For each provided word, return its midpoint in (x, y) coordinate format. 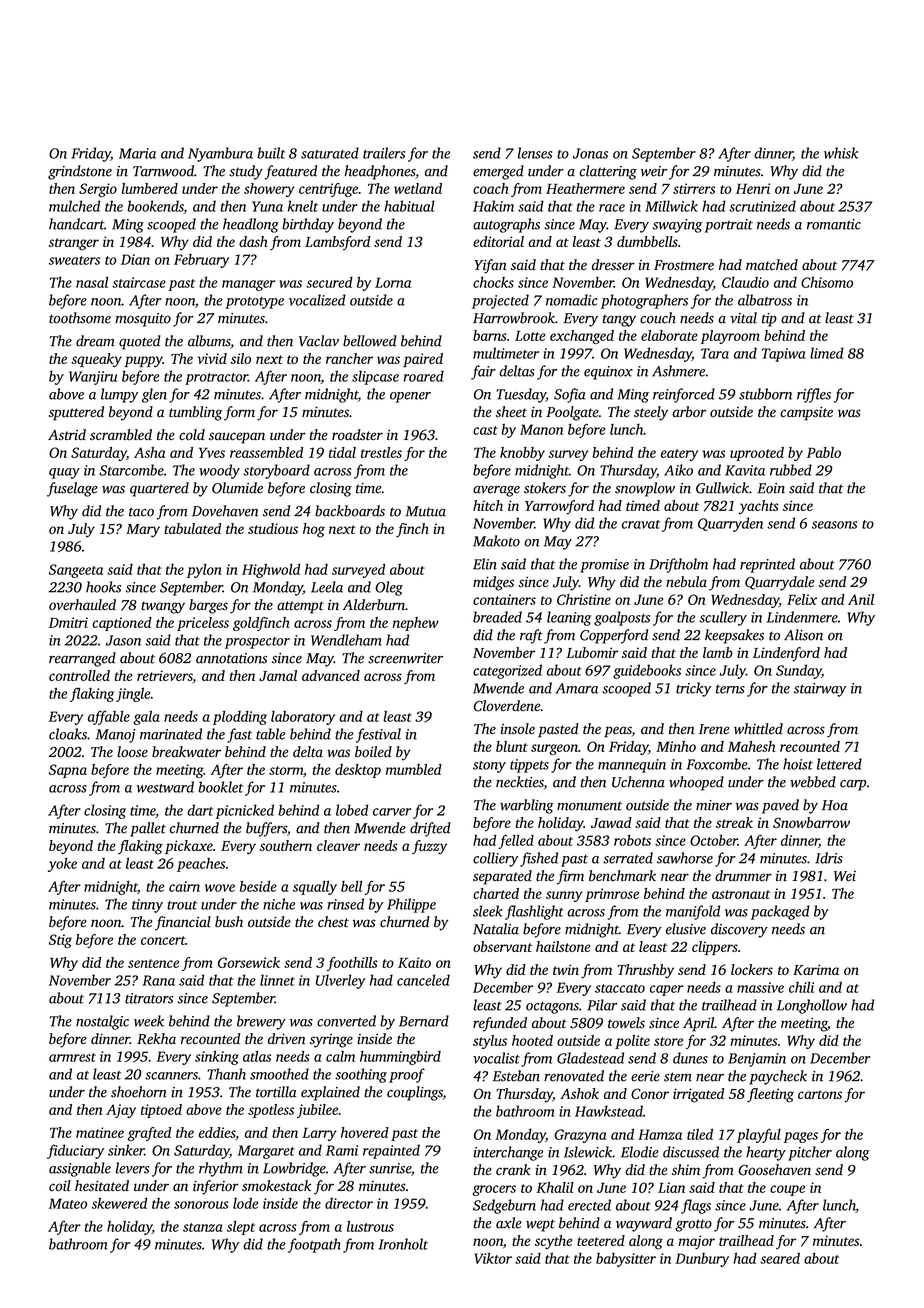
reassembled (266, 452)
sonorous (201, 1205)
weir (654, 171)
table (271, 734)
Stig (60, 941)
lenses (535, 153)
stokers (545, 488)
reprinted (767, 565)
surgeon (554, 749)
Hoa (835, 805)
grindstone (80, 172)
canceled (423, 980)
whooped (696, 783)
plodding (240, 718)
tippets (529, 766)
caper (666, 990)
